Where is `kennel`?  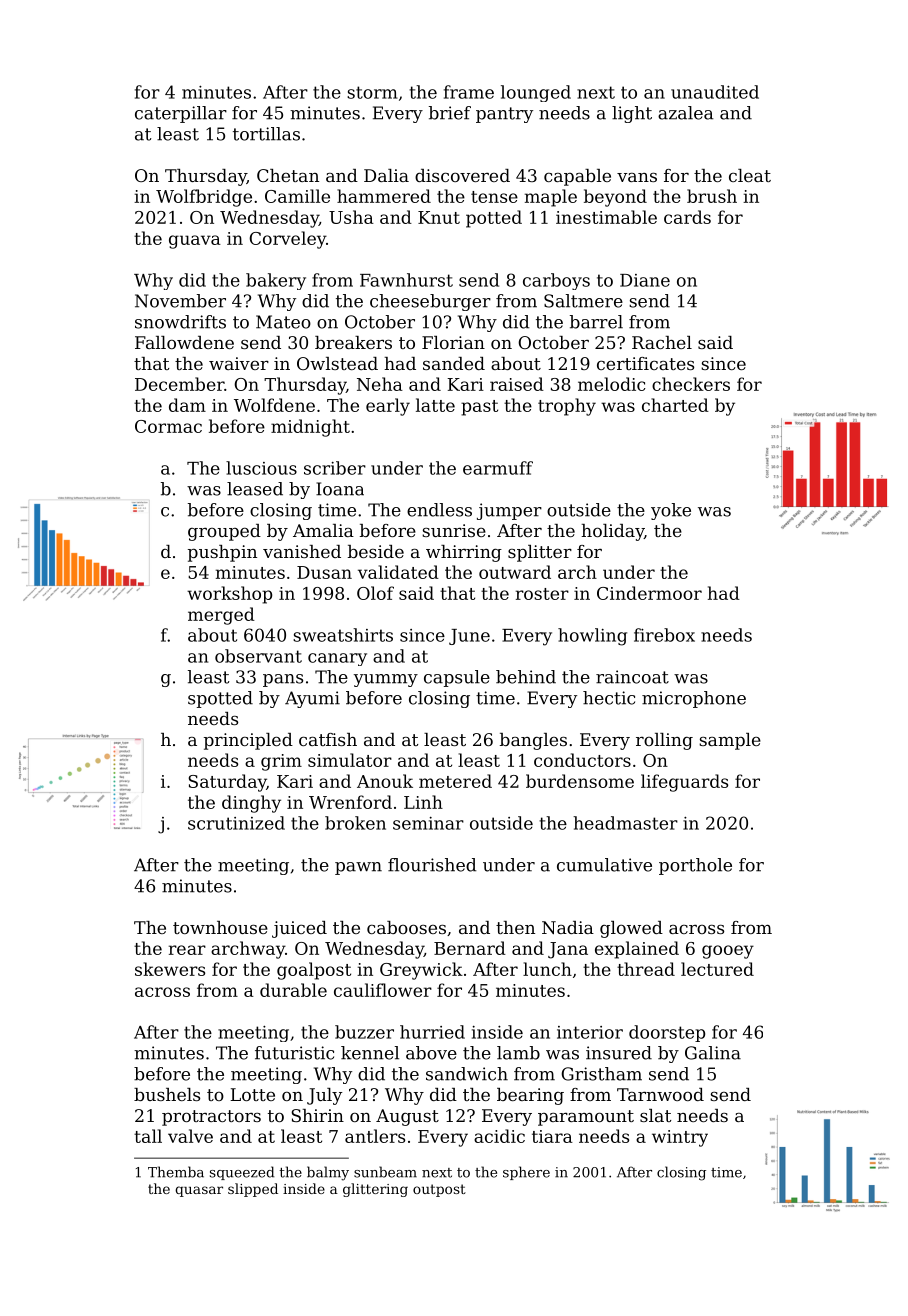 kennel is located at coordinates (370, 1053).
